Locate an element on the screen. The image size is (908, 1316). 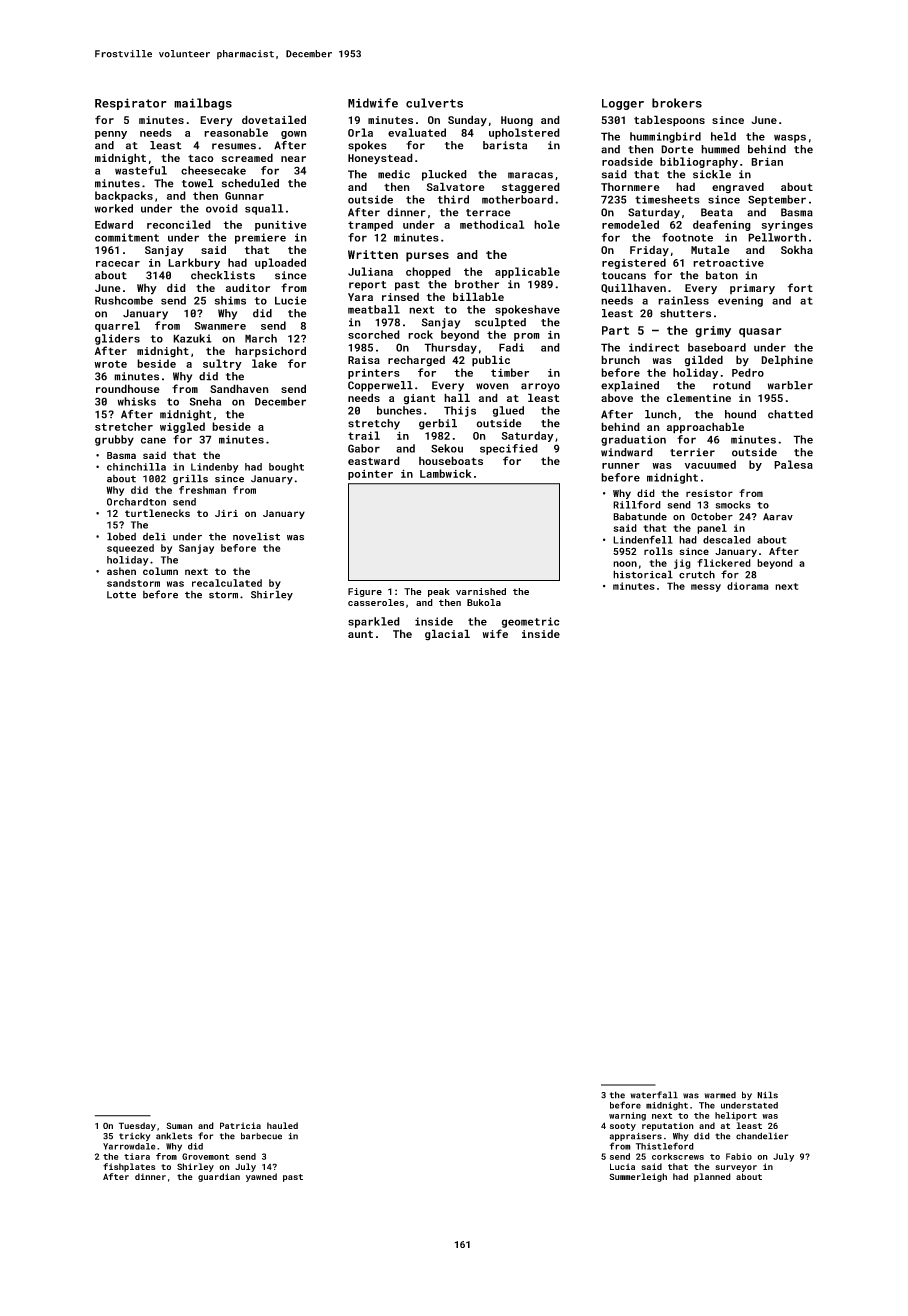
varnished is located at coordinates (481, 591).
